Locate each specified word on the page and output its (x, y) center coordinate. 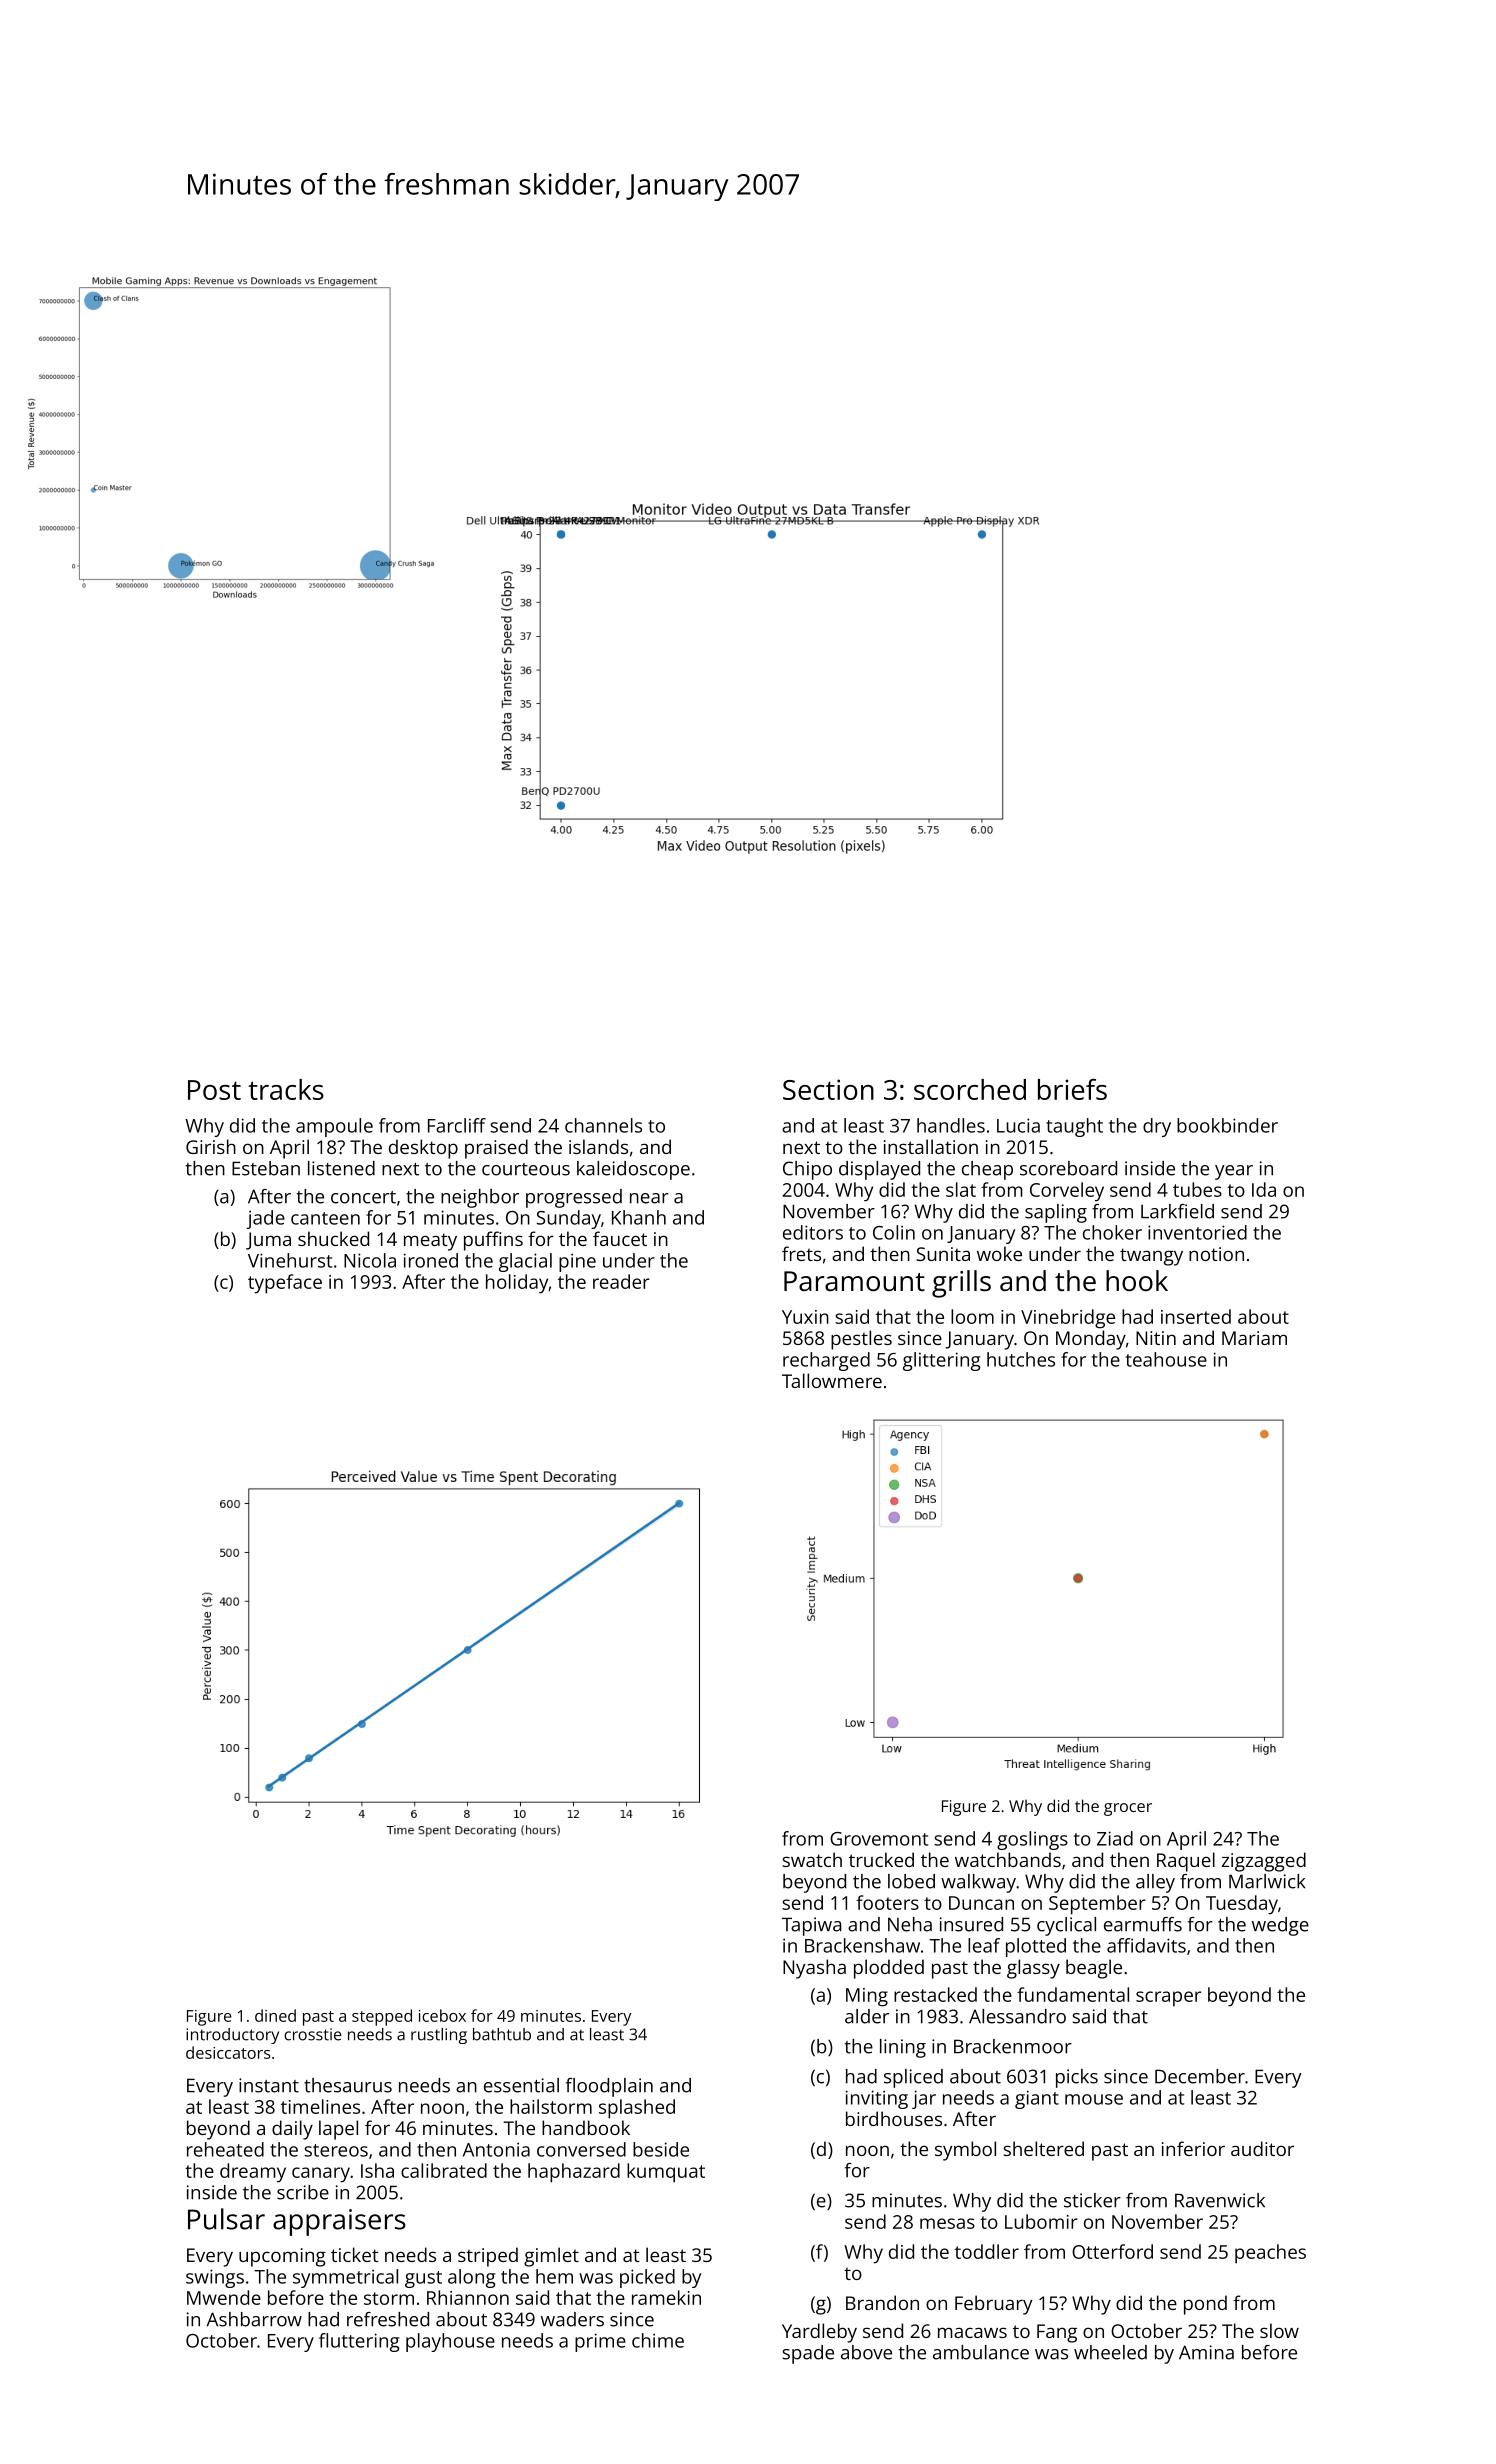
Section (828, 1089)
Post (214, 1090)
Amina (1206, 2352)
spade (808, 2354)
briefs (1072, 1089)
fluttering (359, 2342)
